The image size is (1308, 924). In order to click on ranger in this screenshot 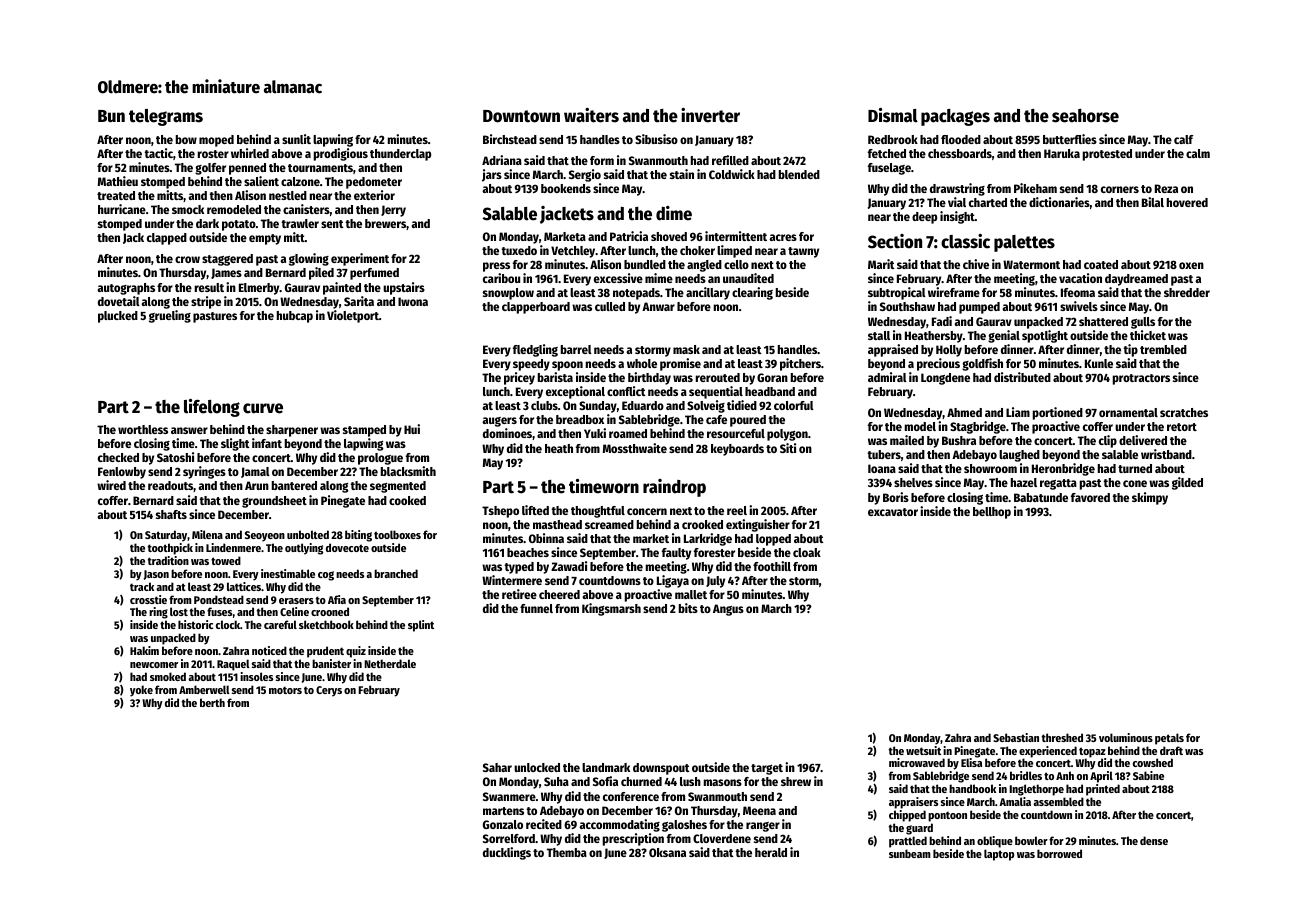, I will do `click(763, 827)`.
